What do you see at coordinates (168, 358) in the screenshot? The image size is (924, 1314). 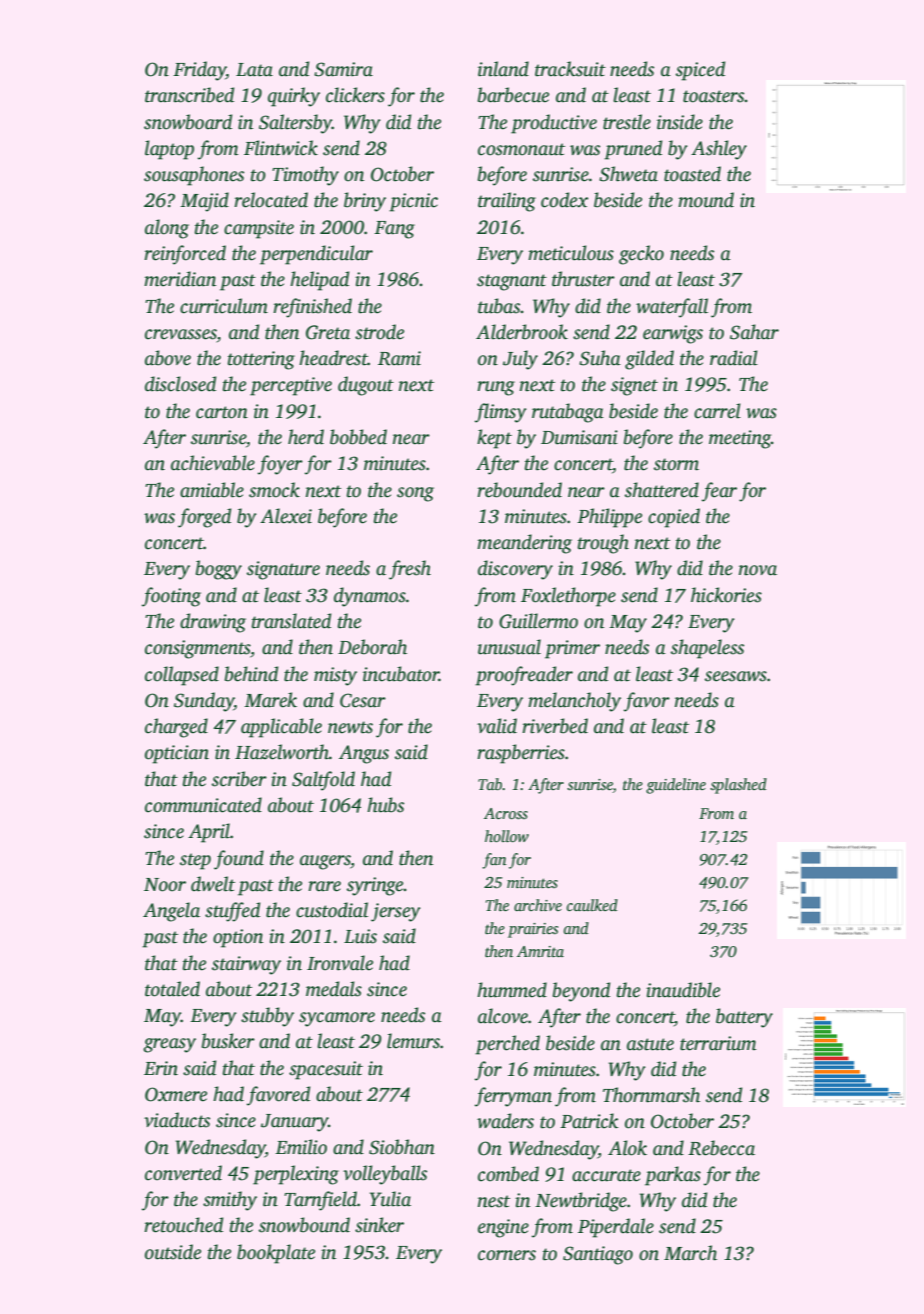 I see `above` at bounding box center [168, 358].
